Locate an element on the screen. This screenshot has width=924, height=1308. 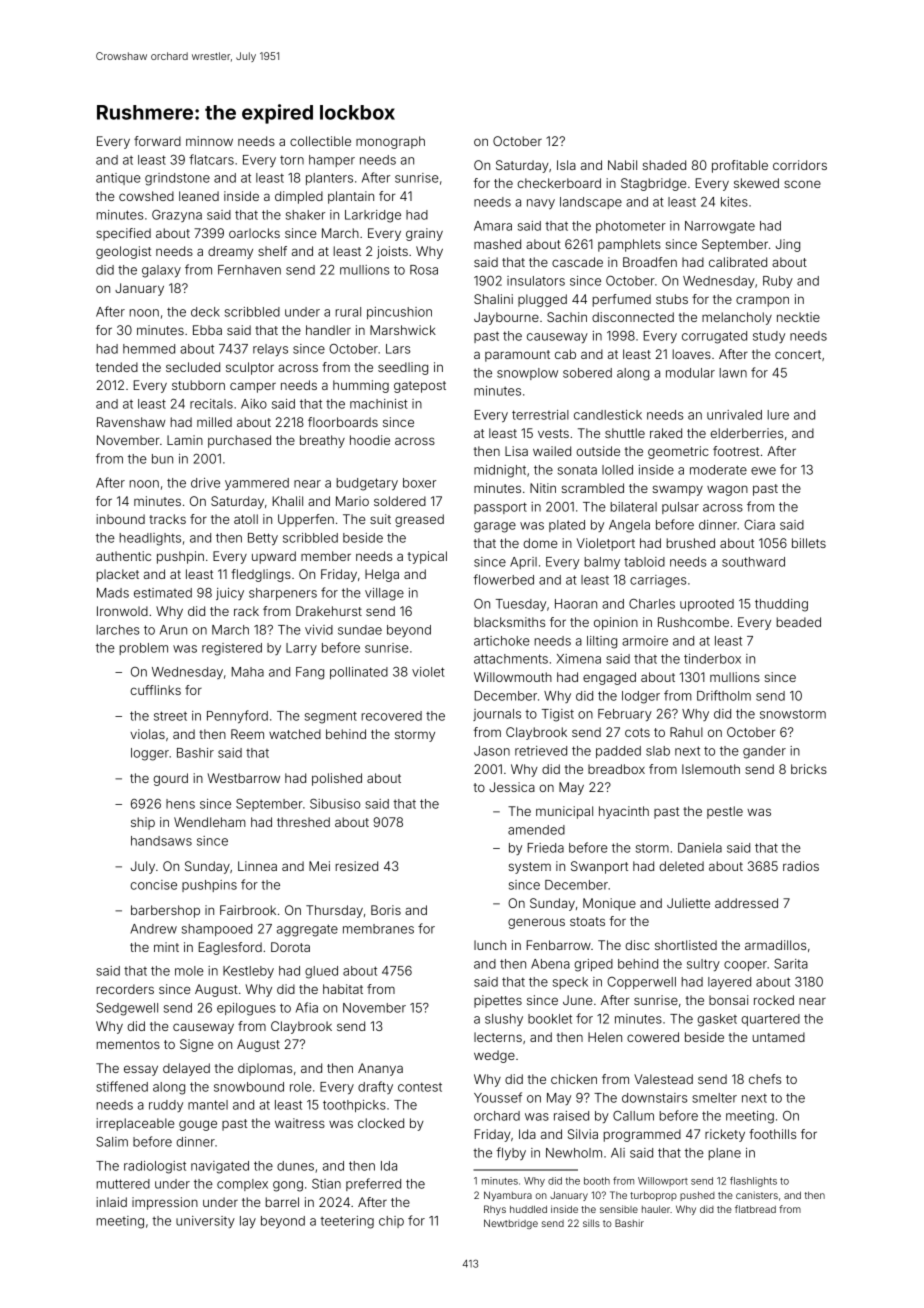
waitress is located at coordinates (300, 1123).
